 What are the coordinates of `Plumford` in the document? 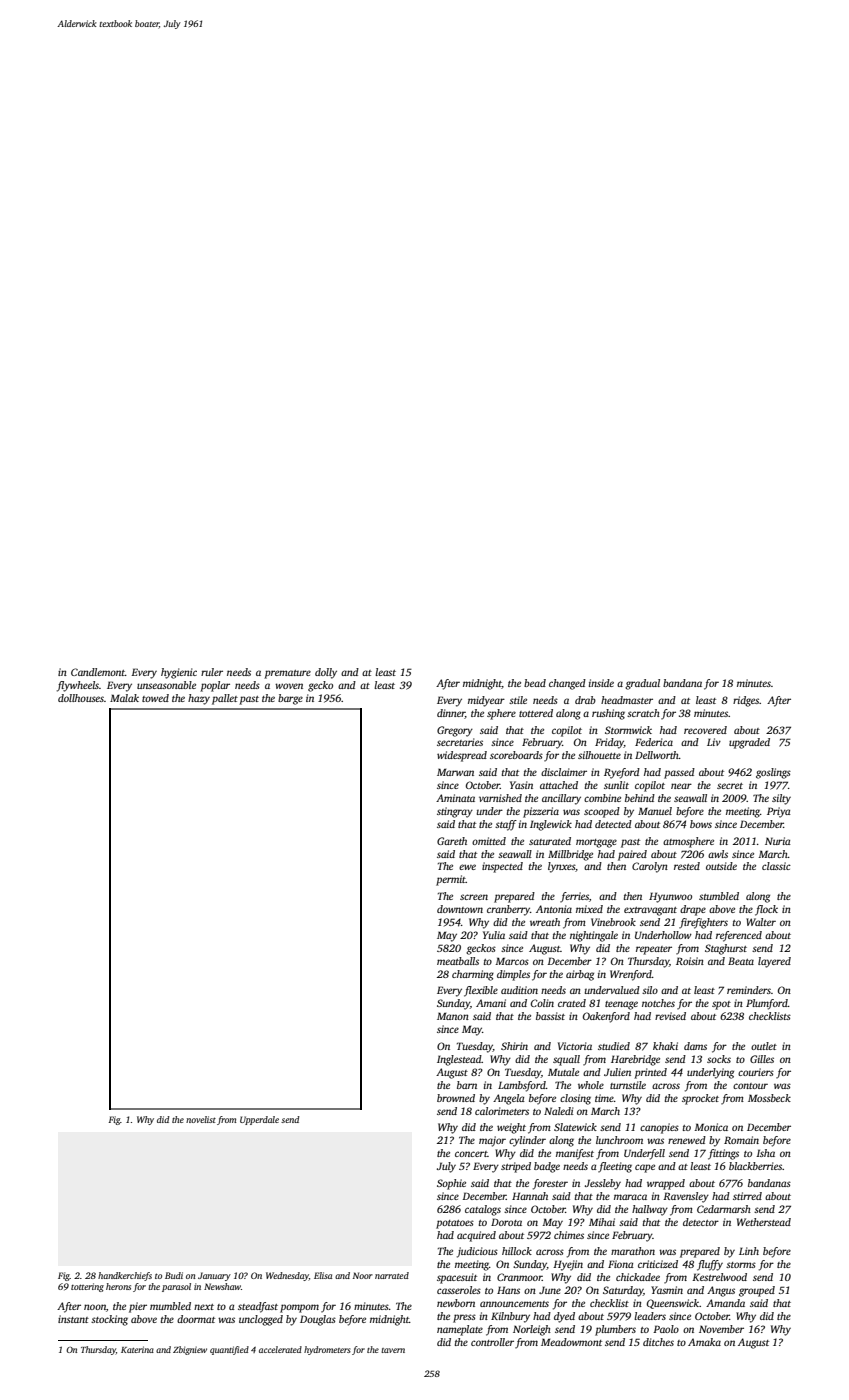 It's located at (767, 1004).
